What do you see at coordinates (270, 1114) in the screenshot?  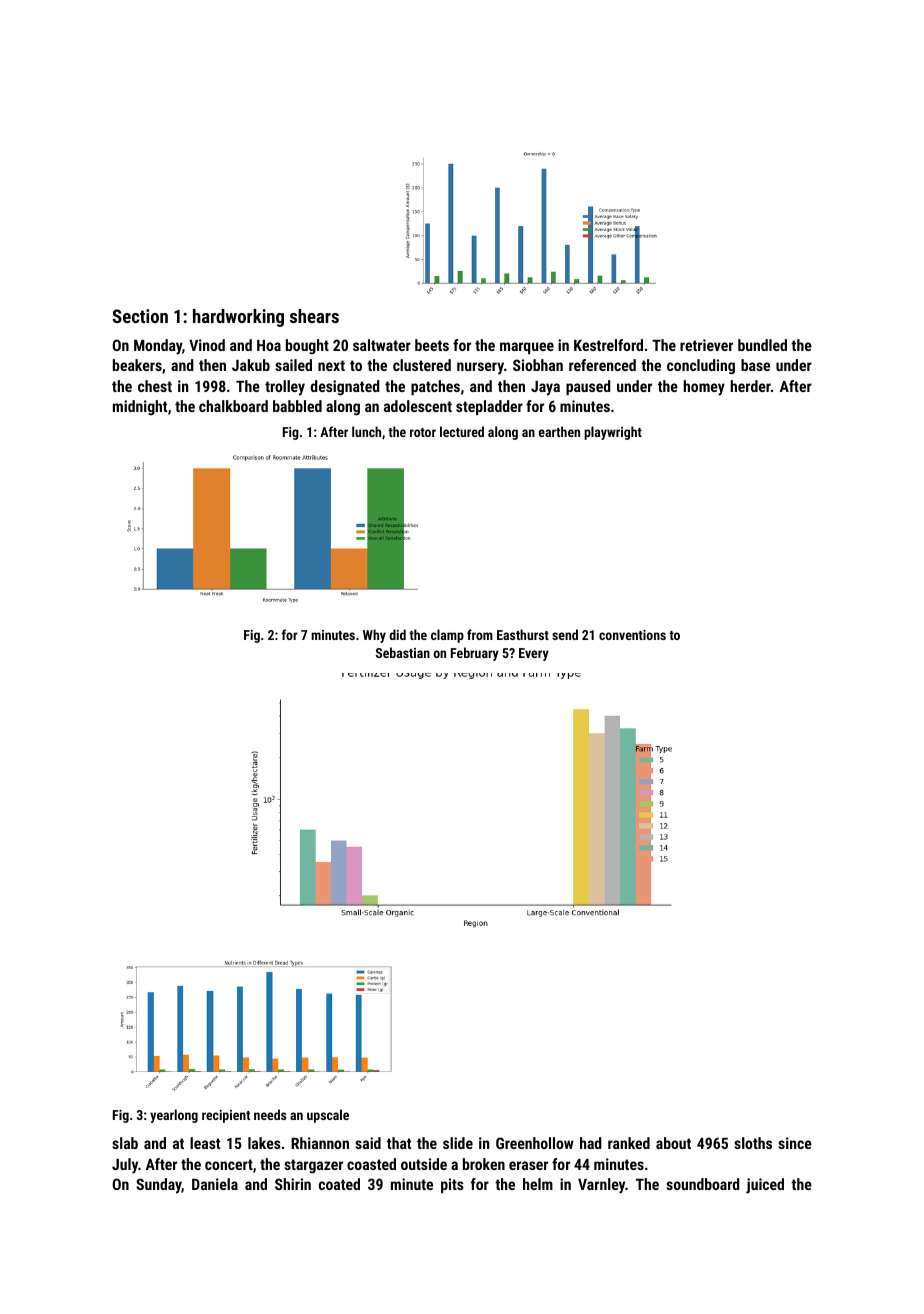 I see `needs` at bounding box center [270, 1114].
